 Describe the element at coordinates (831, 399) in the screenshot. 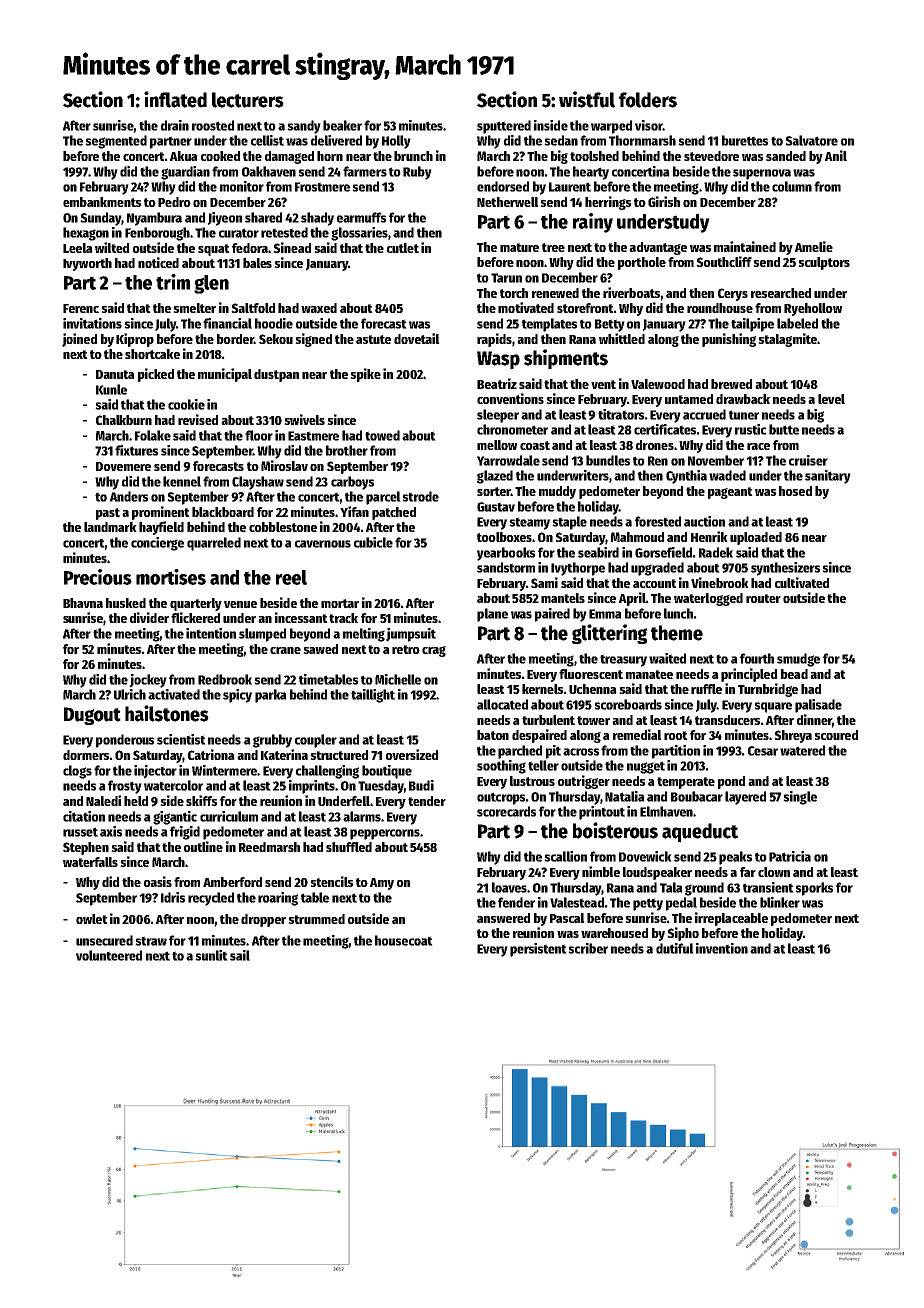

I see `level` at that location.
